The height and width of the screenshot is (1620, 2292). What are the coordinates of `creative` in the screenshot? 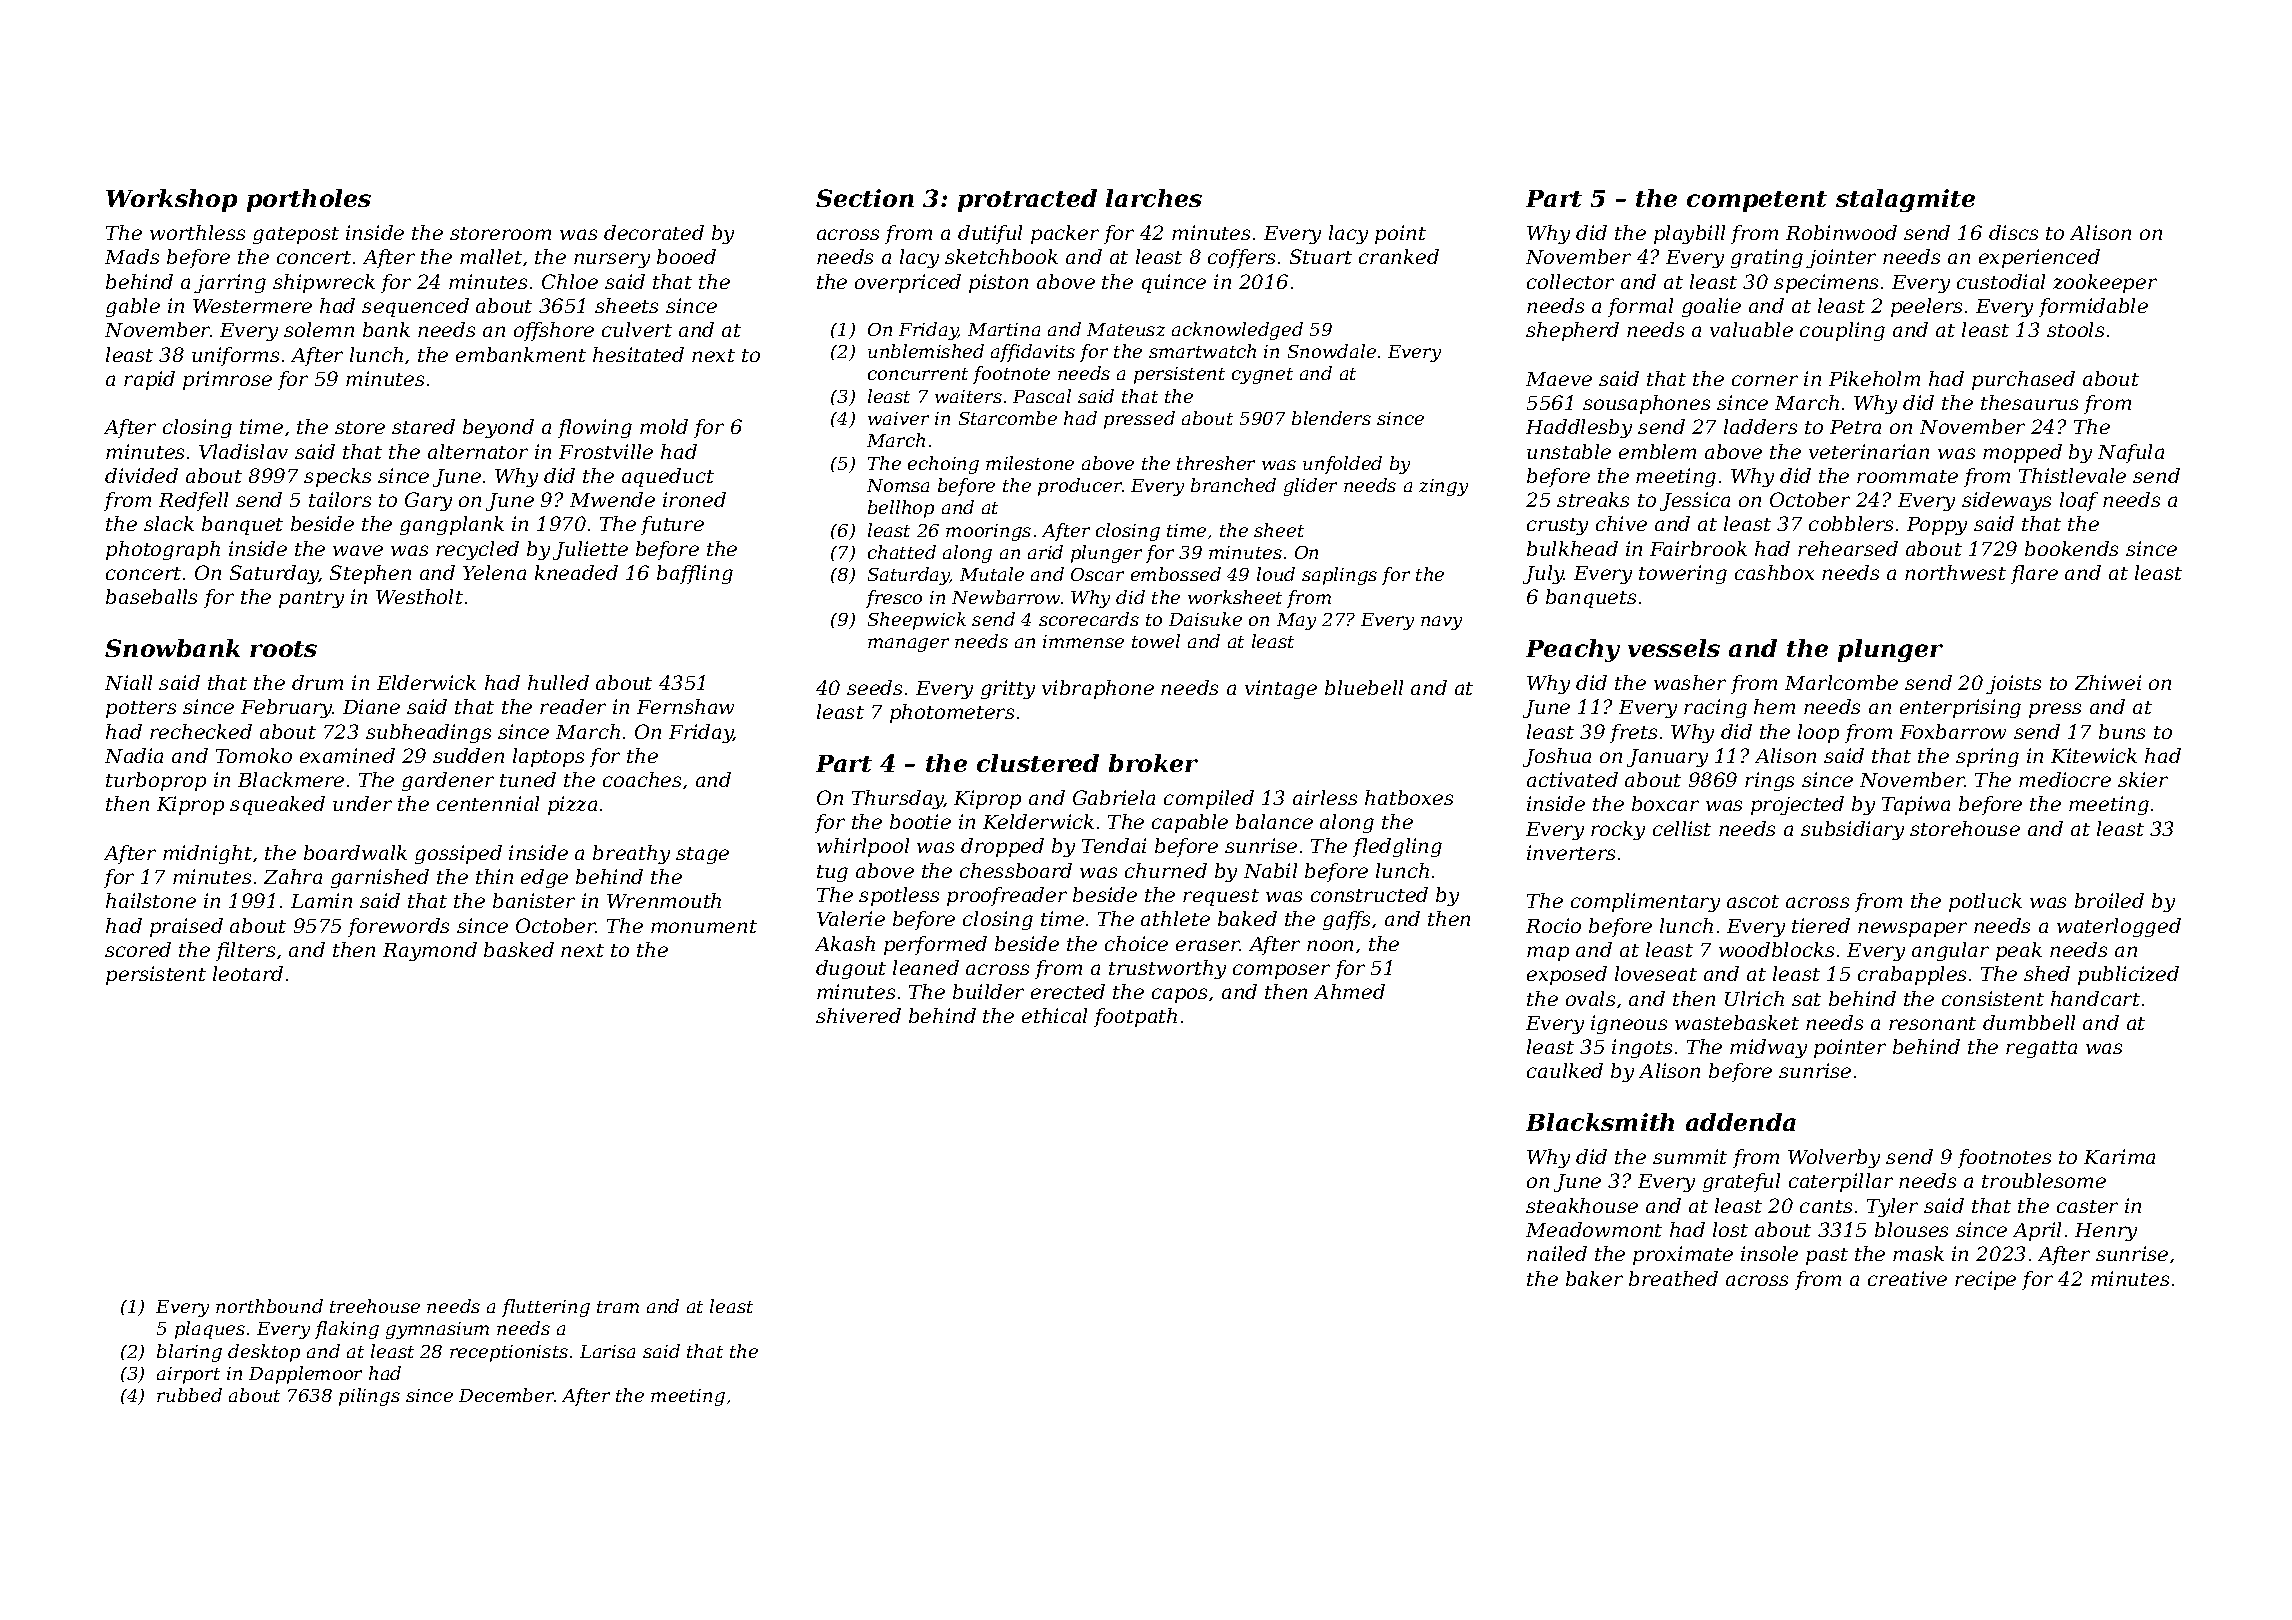 It's located at (1907, 1278).
